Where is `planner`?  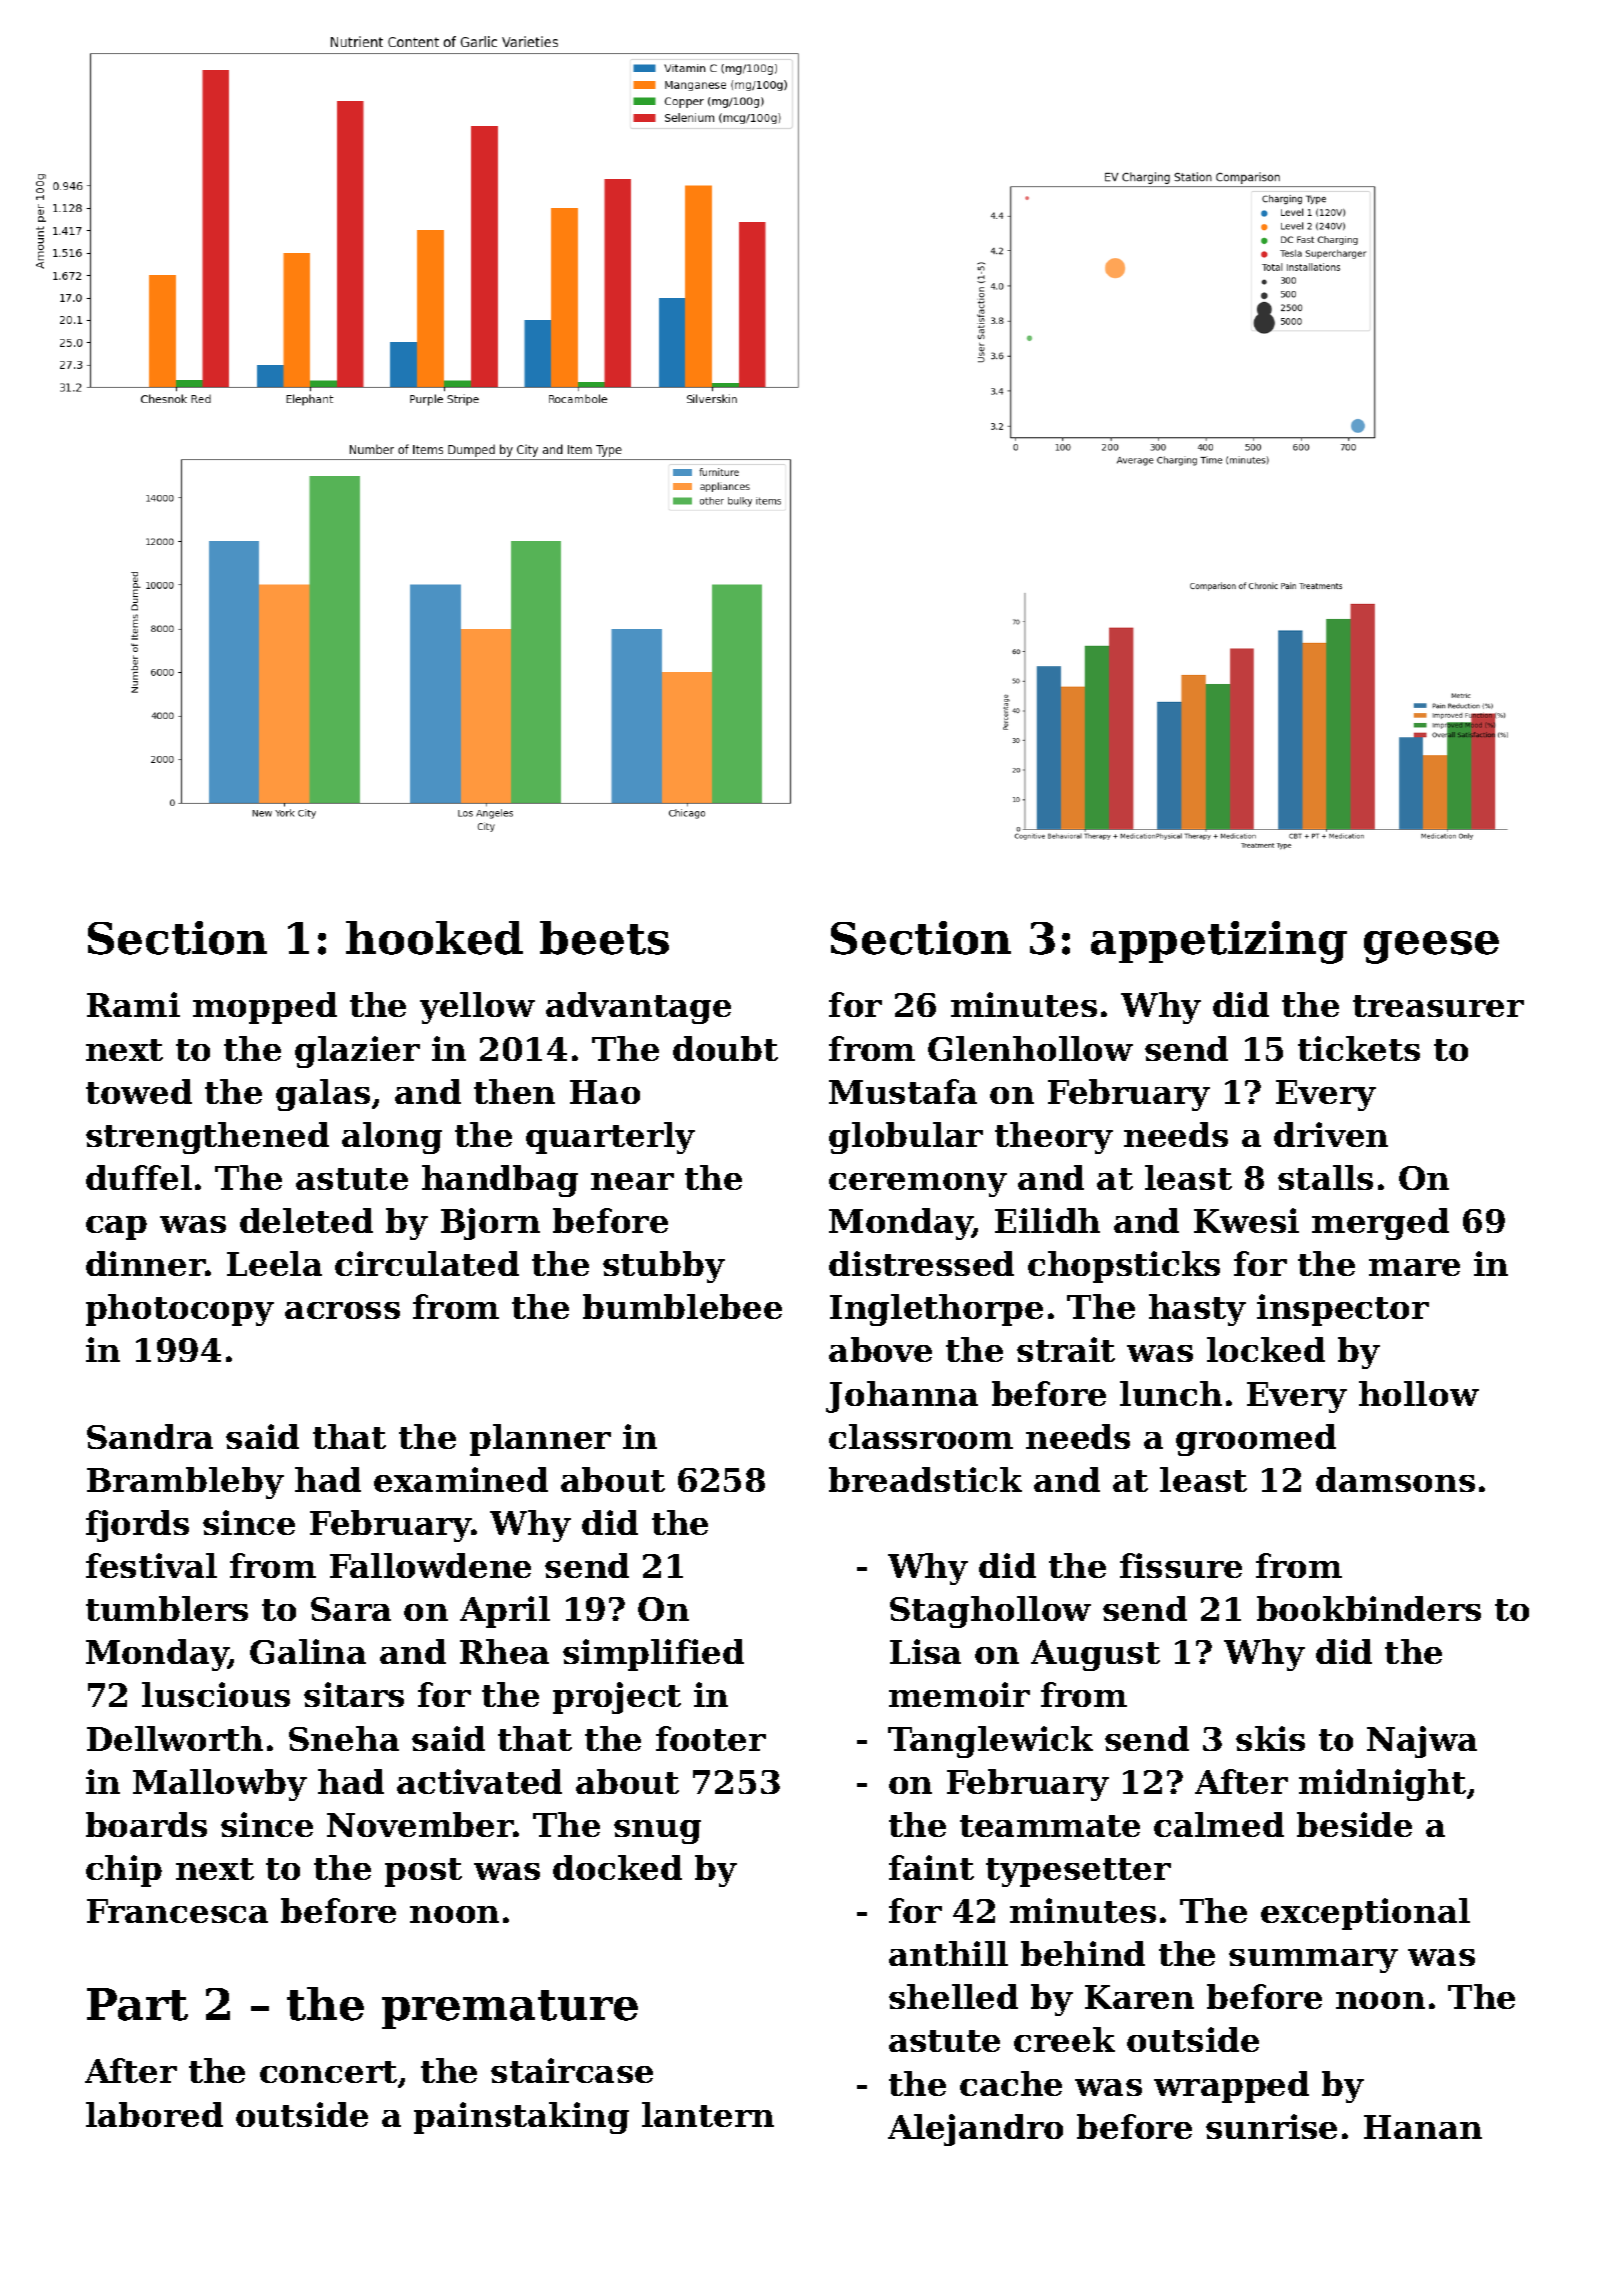
planner is located at coordinates (540, 1440).
